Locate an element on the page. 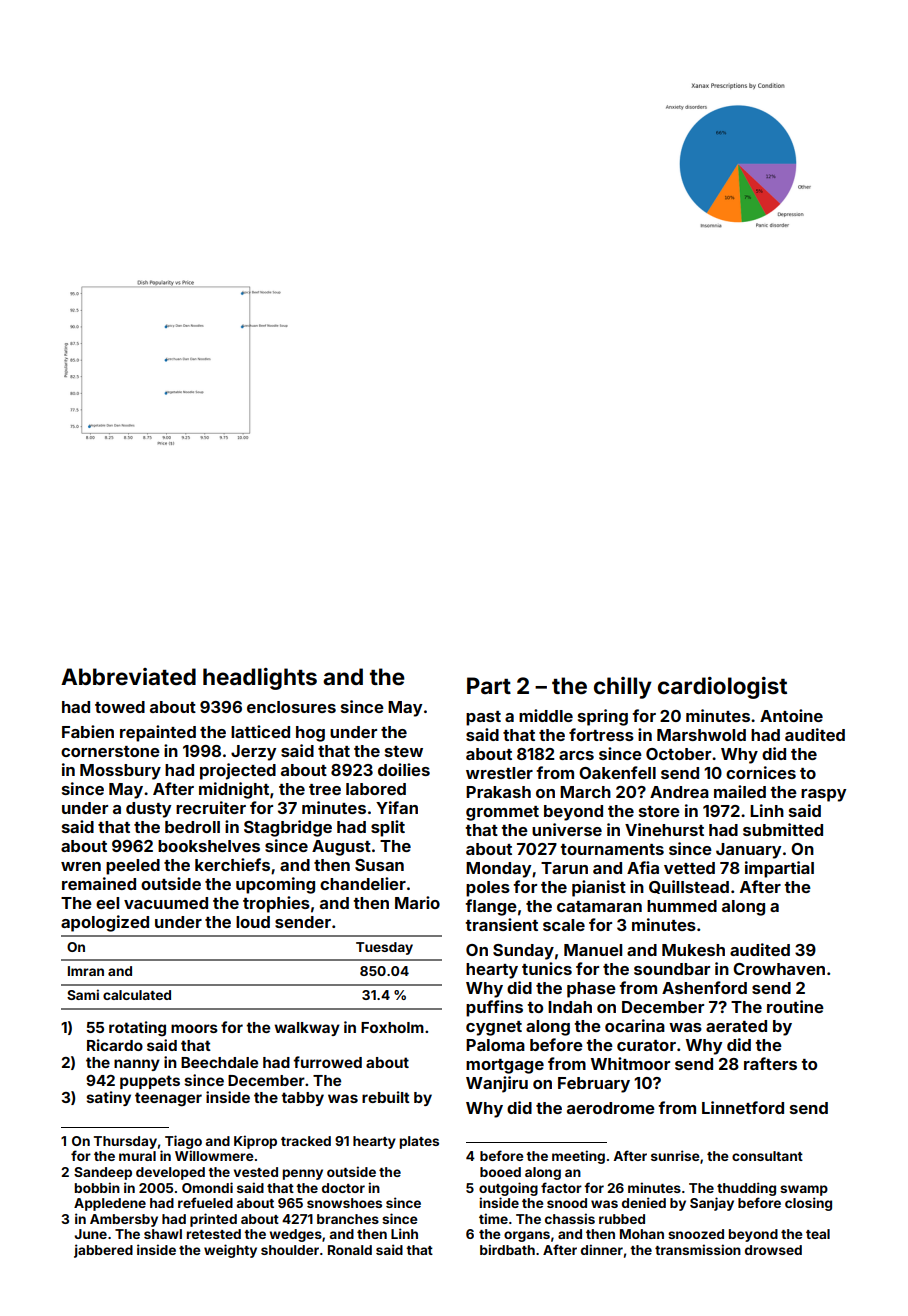 Image resolution: width=908 pixels, height=1316 pixels. cardiologist is located at coordinates (722, 688).
